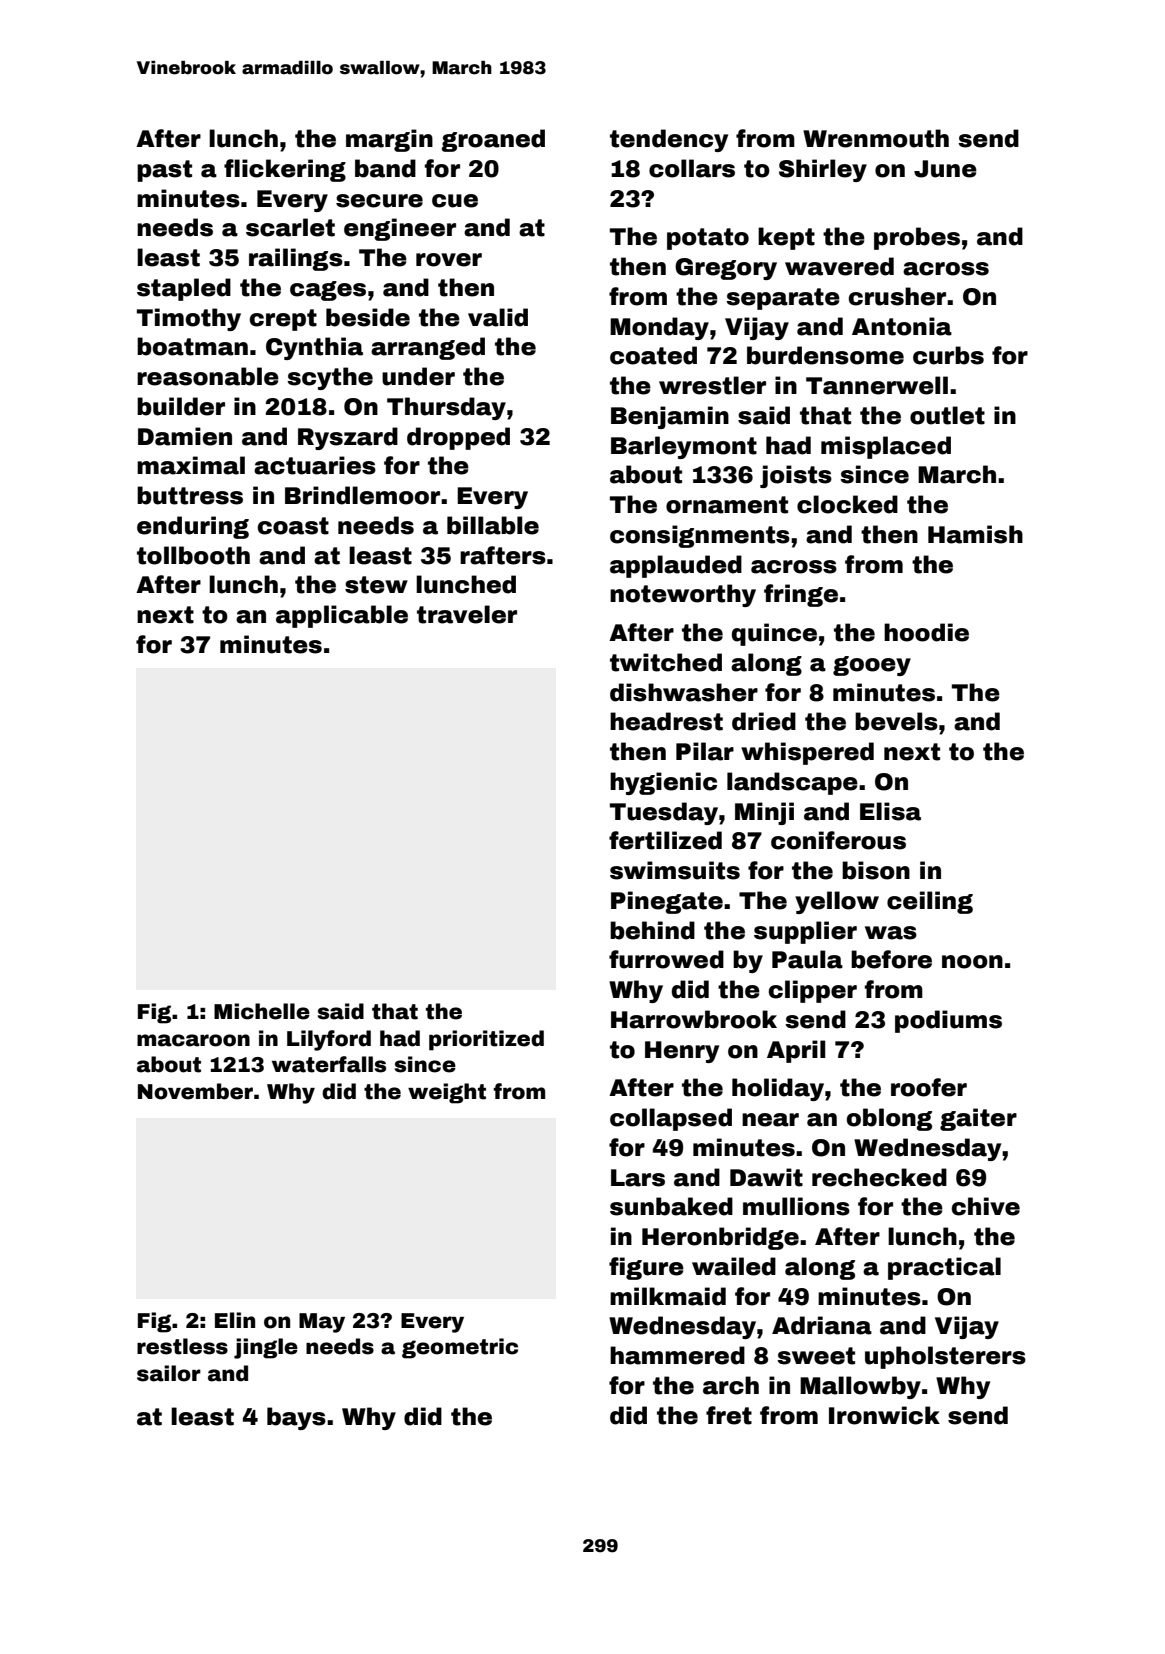 The height and width of the screenshot is (1654, 1165). What do you see at coordinates (684, 692) in the screenshot?
I see `dishwasher` at bounding box center [684, 692].
